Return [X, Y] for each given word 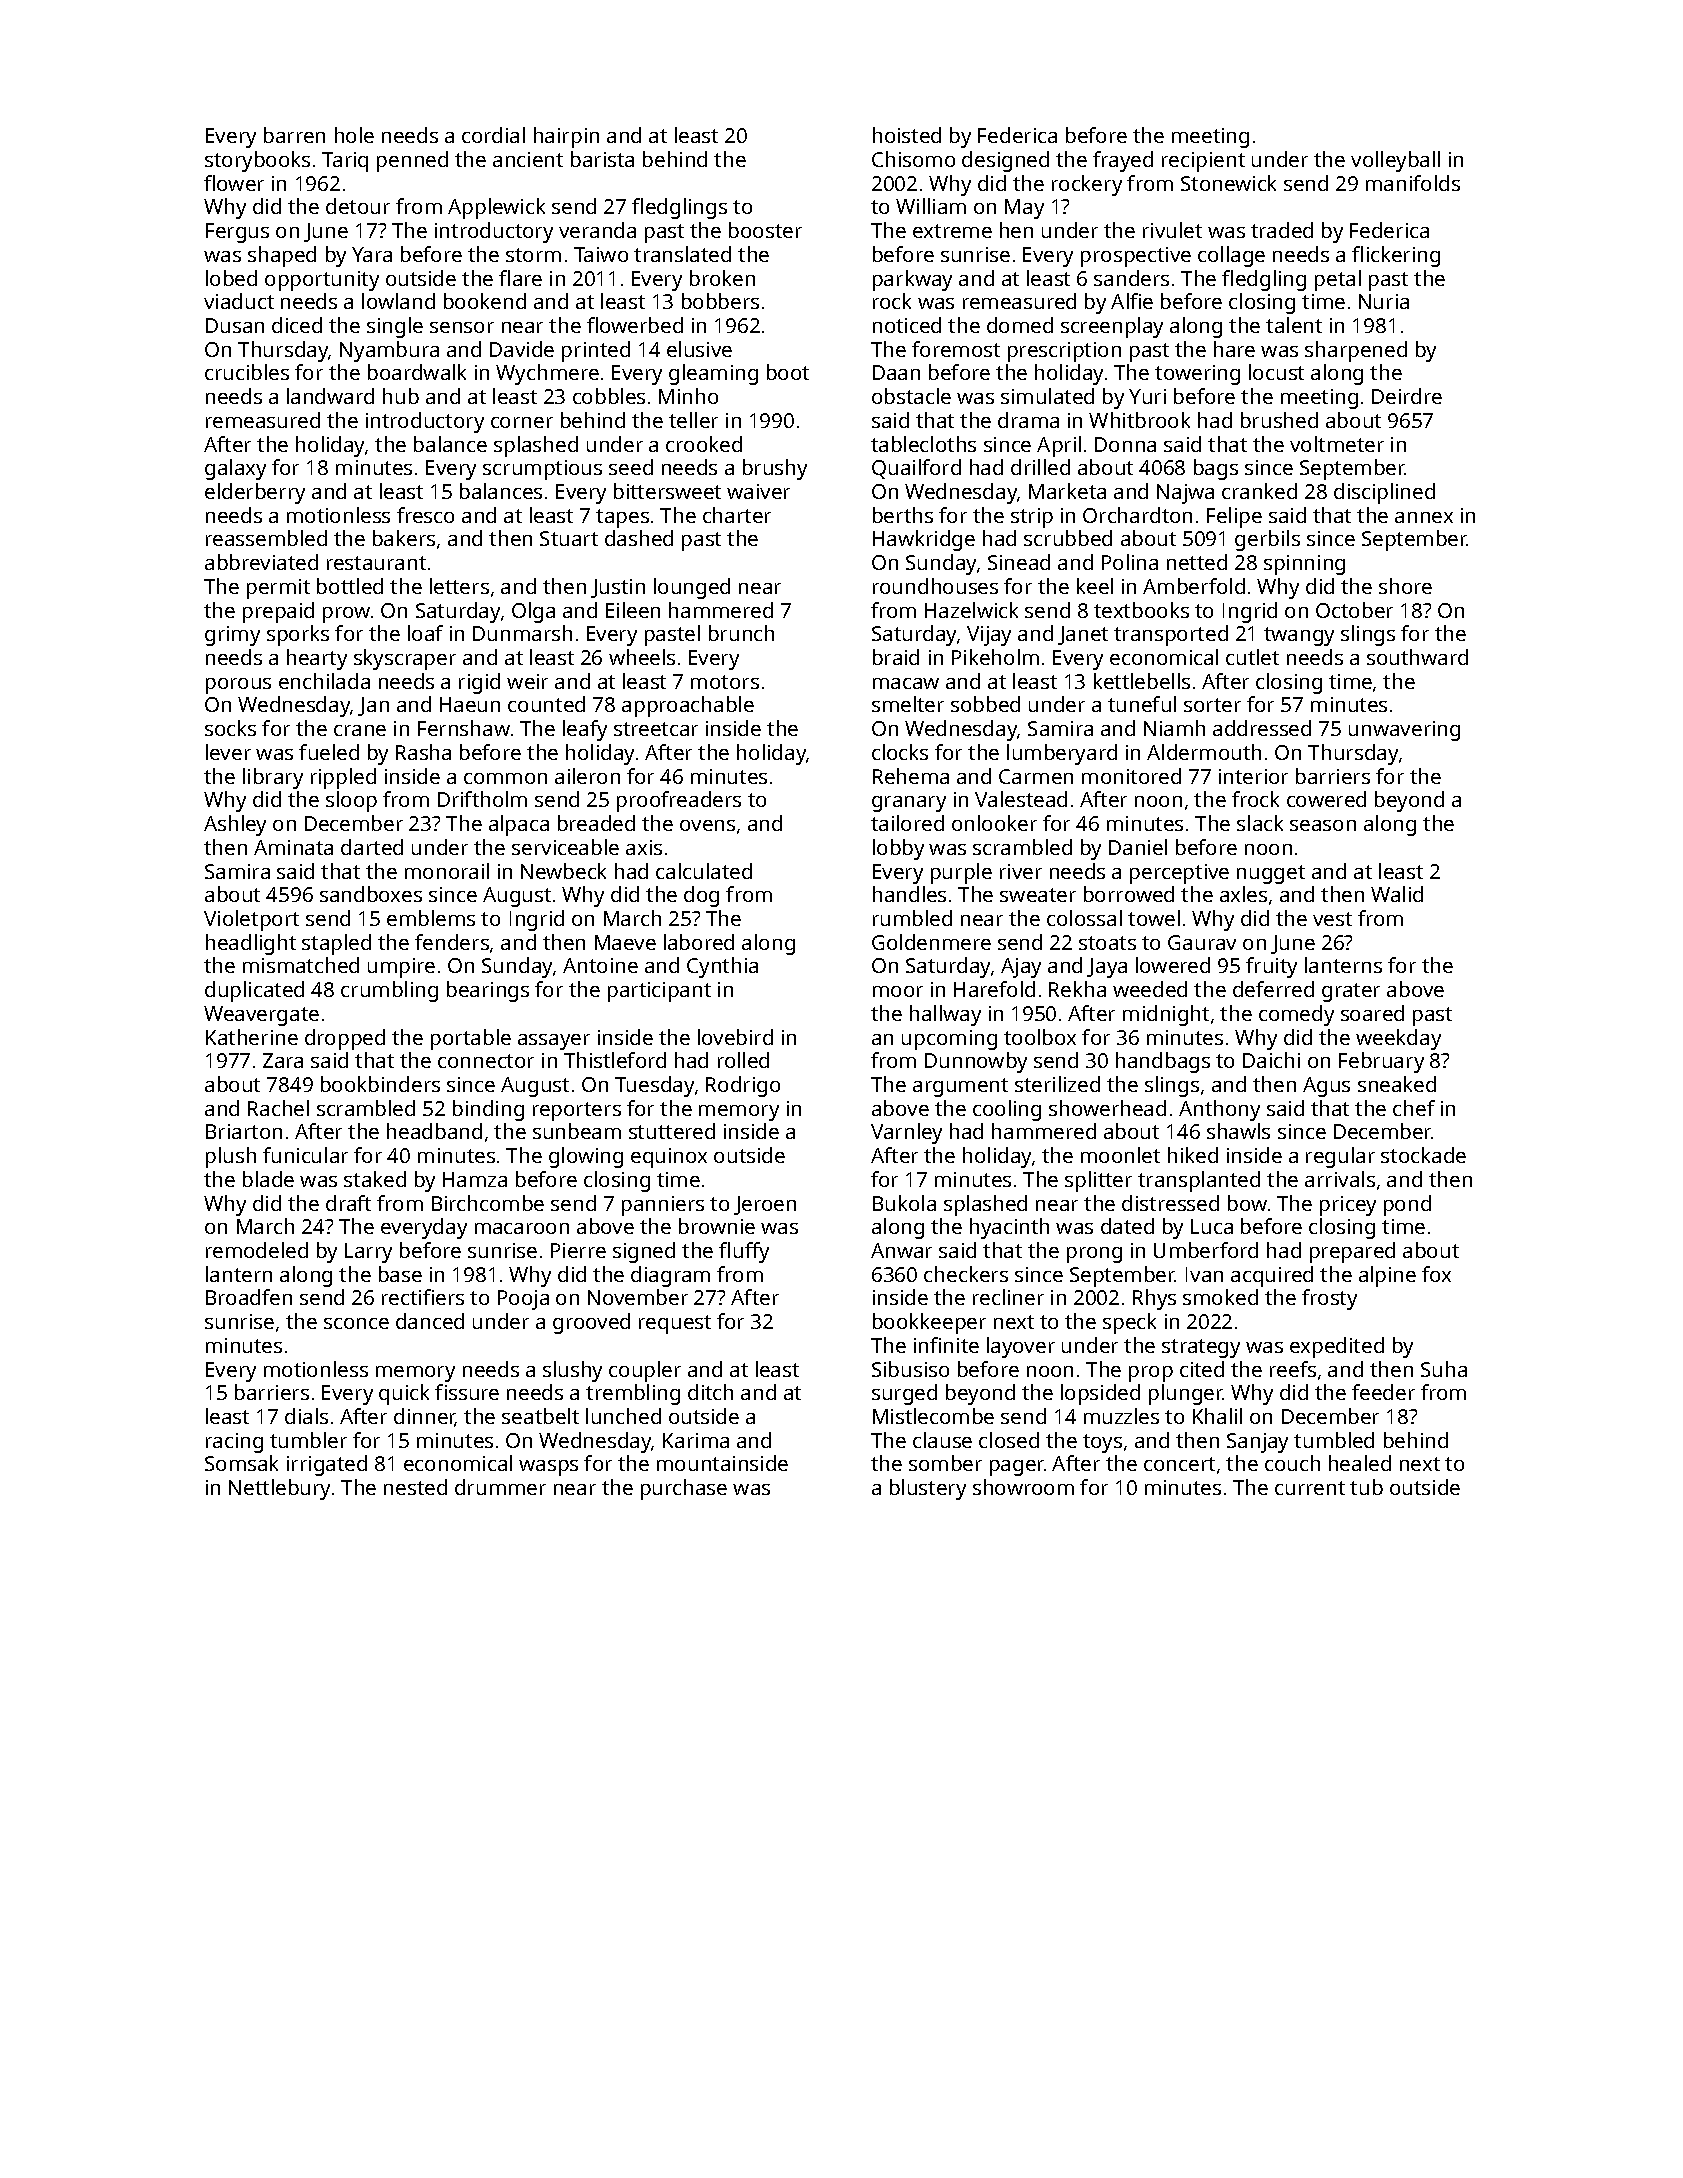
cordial [493, 135]
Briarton [244, 1131]
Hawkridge [924, 540]
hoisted [907, 135]
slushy [572, 1371]
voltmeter [1337, 444]
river [1021, 871]
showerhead [1107, 1108]
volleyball [1395, 161]
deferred [1273, 989]
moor [898, 991]
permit [278, 589]
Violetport [251, 920]
